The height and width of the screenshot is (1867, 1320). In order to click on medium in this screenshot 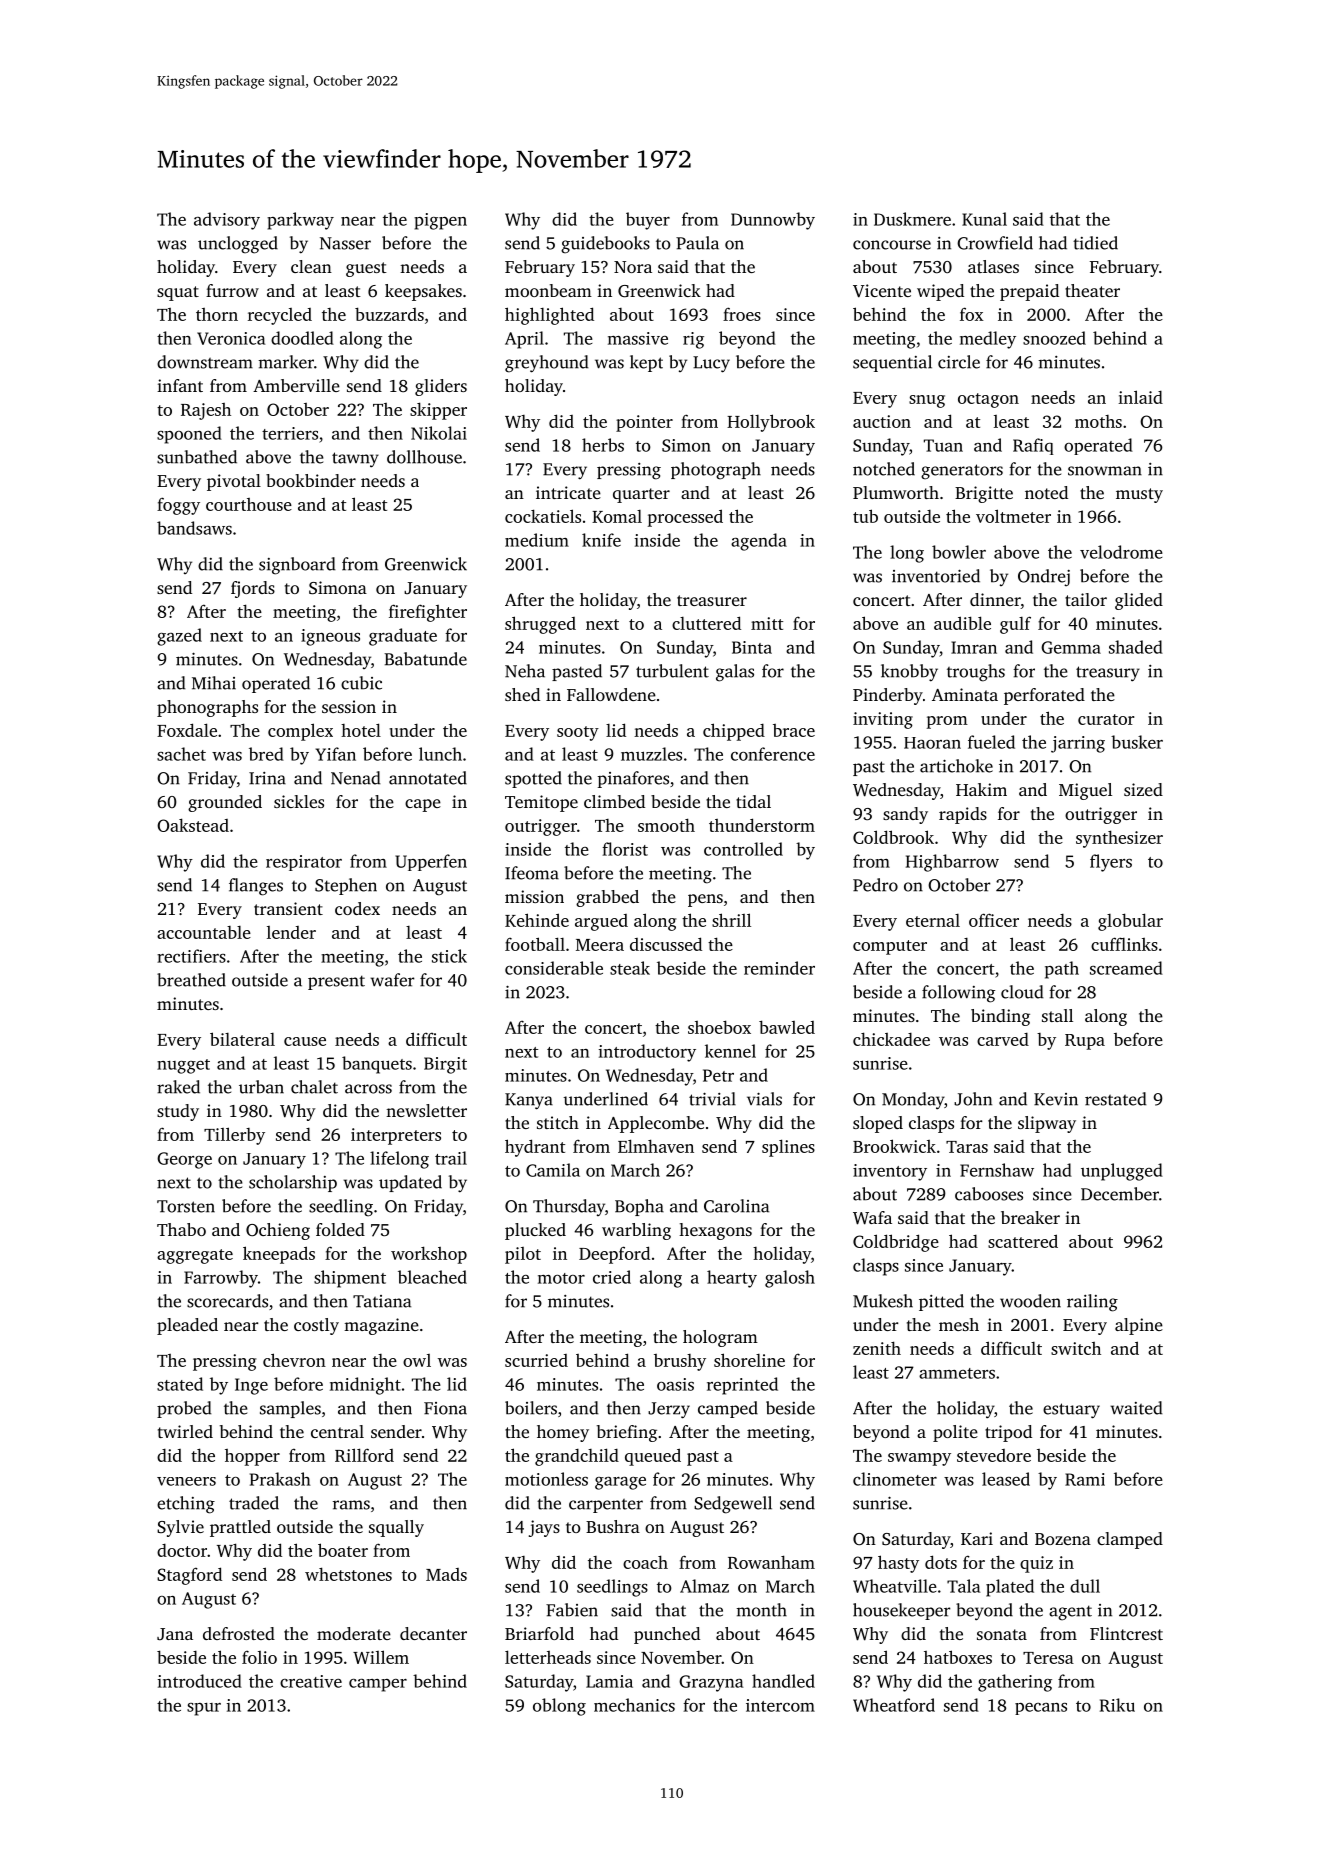, I will do `click(537, 540)`.
